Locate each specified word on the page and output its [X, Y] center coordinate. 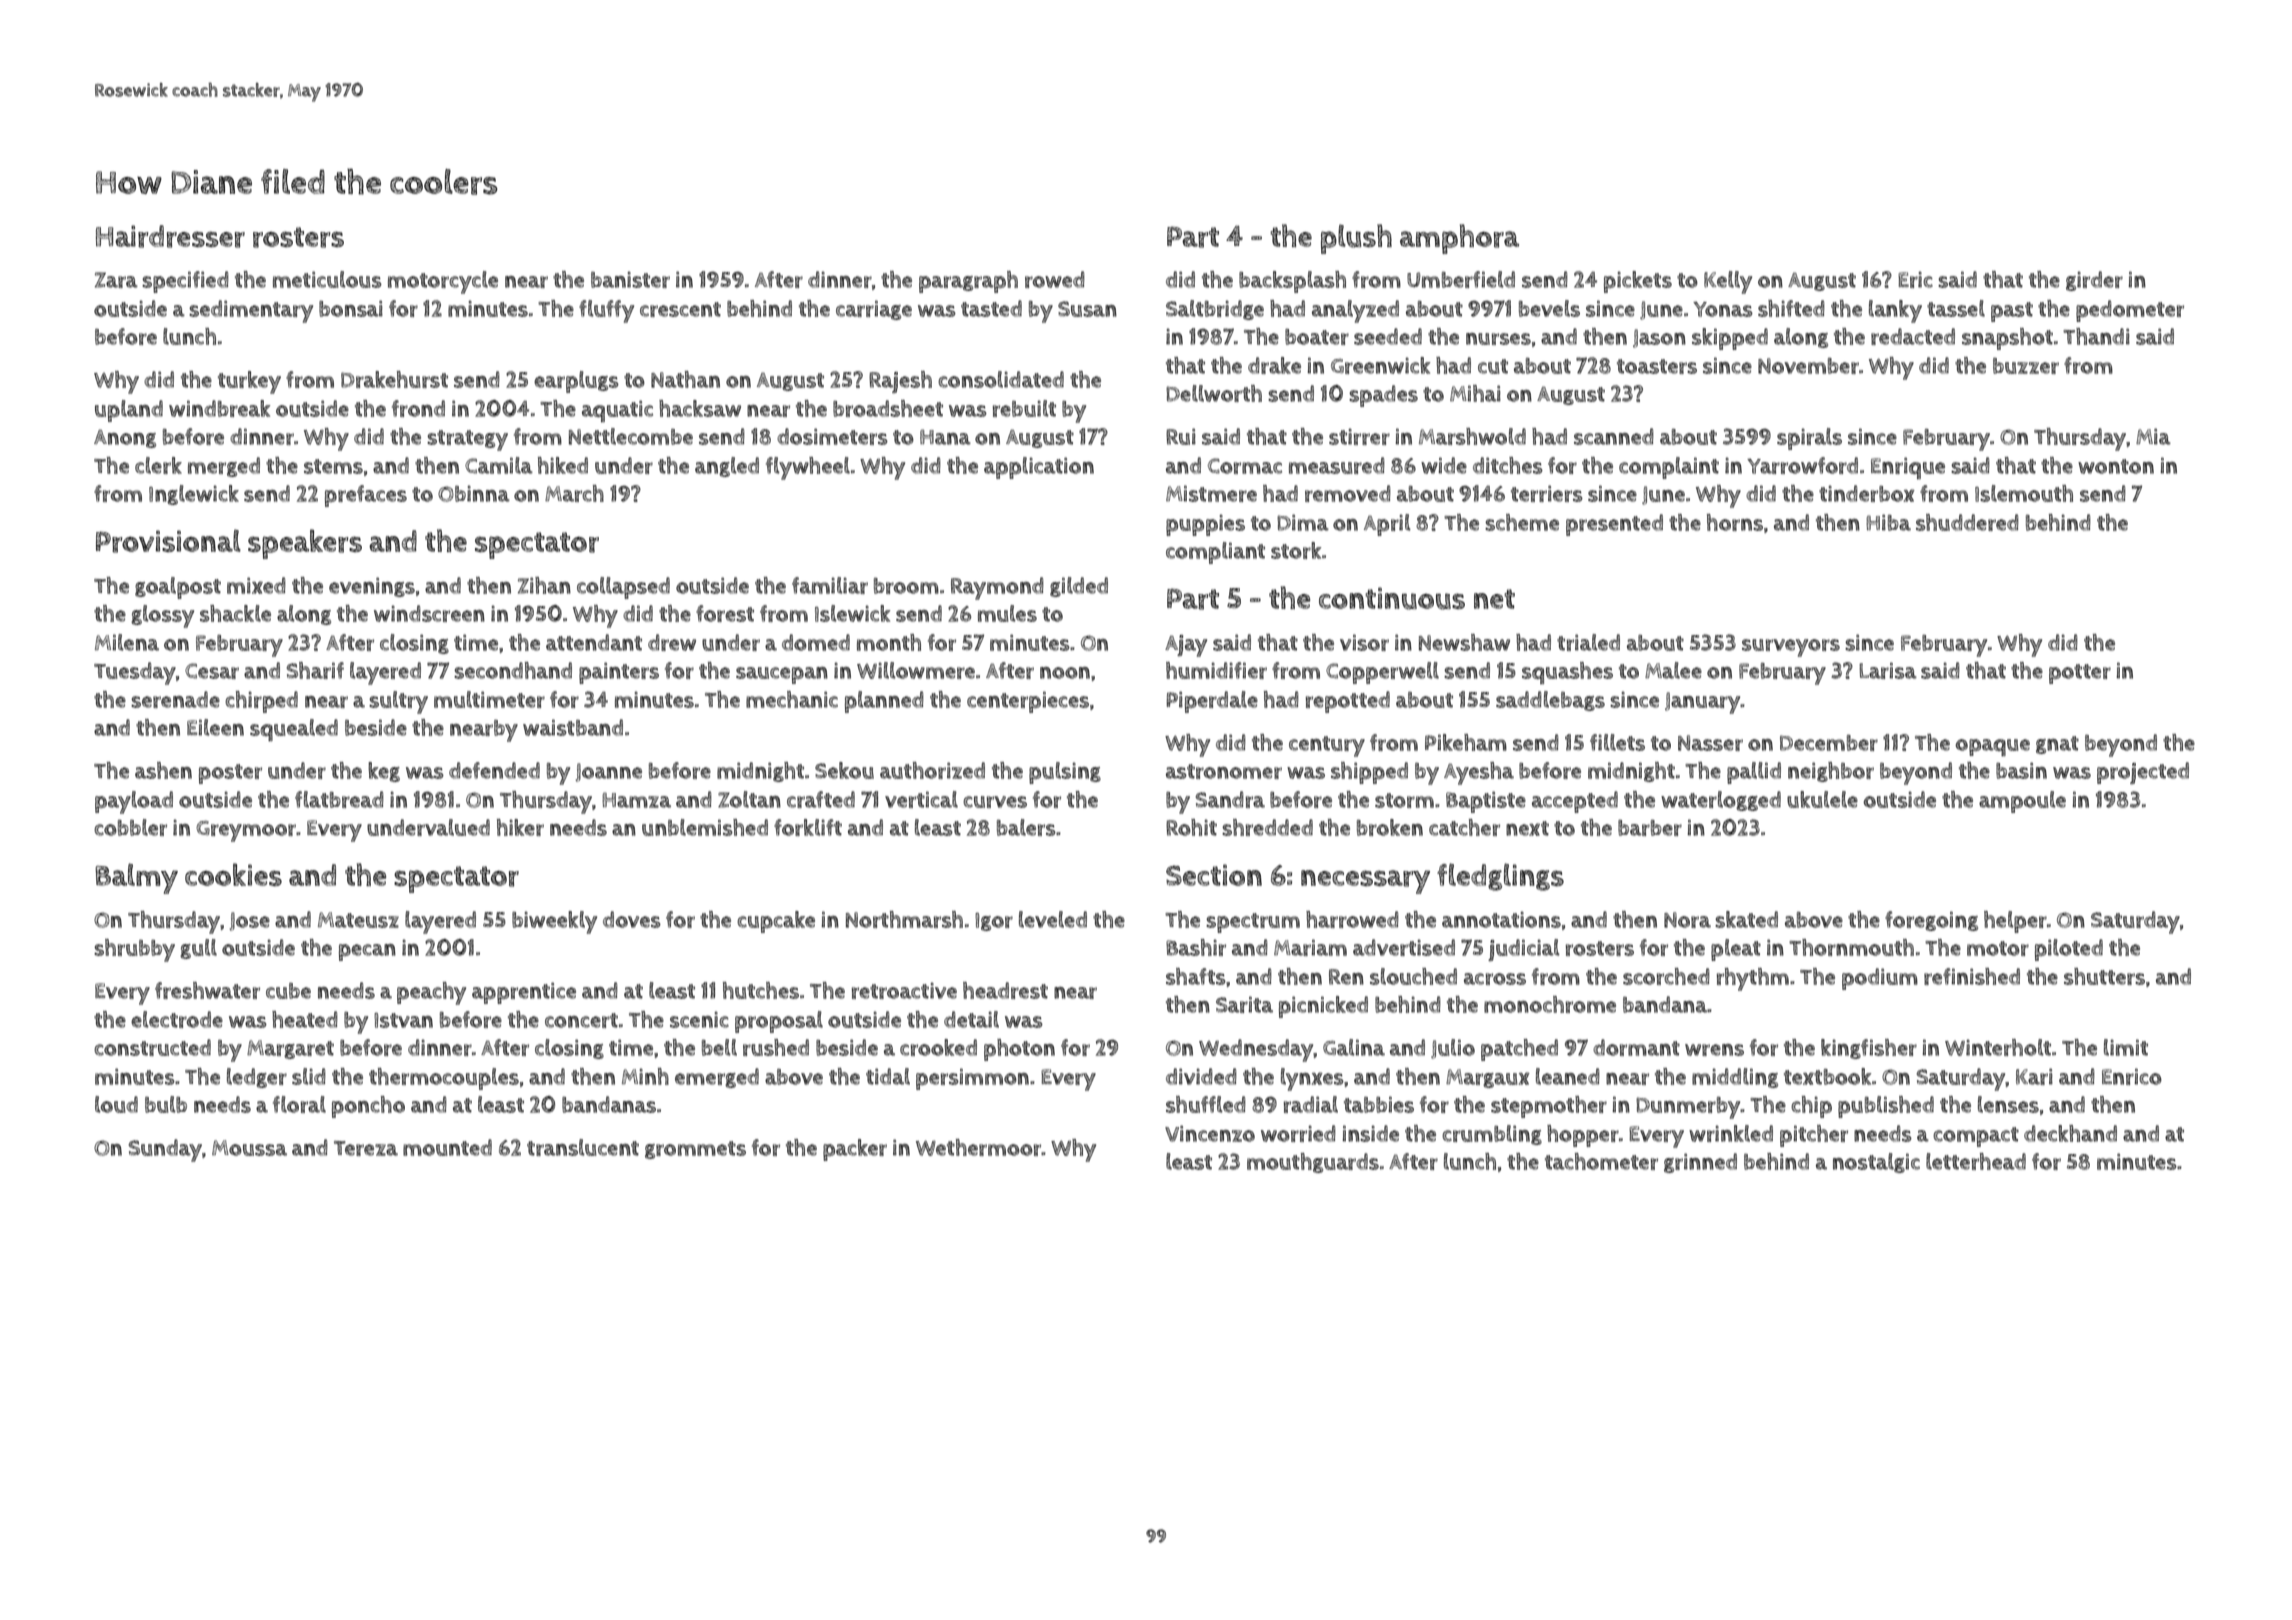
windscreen [429, 613]
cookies [233, 874]
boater [1317, 337]
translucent [583, 1147]
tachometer [1601, 1161]
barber [1650, 828]
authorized [932, 770]
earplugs [576, 382]
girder [2094, 281]
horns [1735, 522]
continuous [1392, 598]
